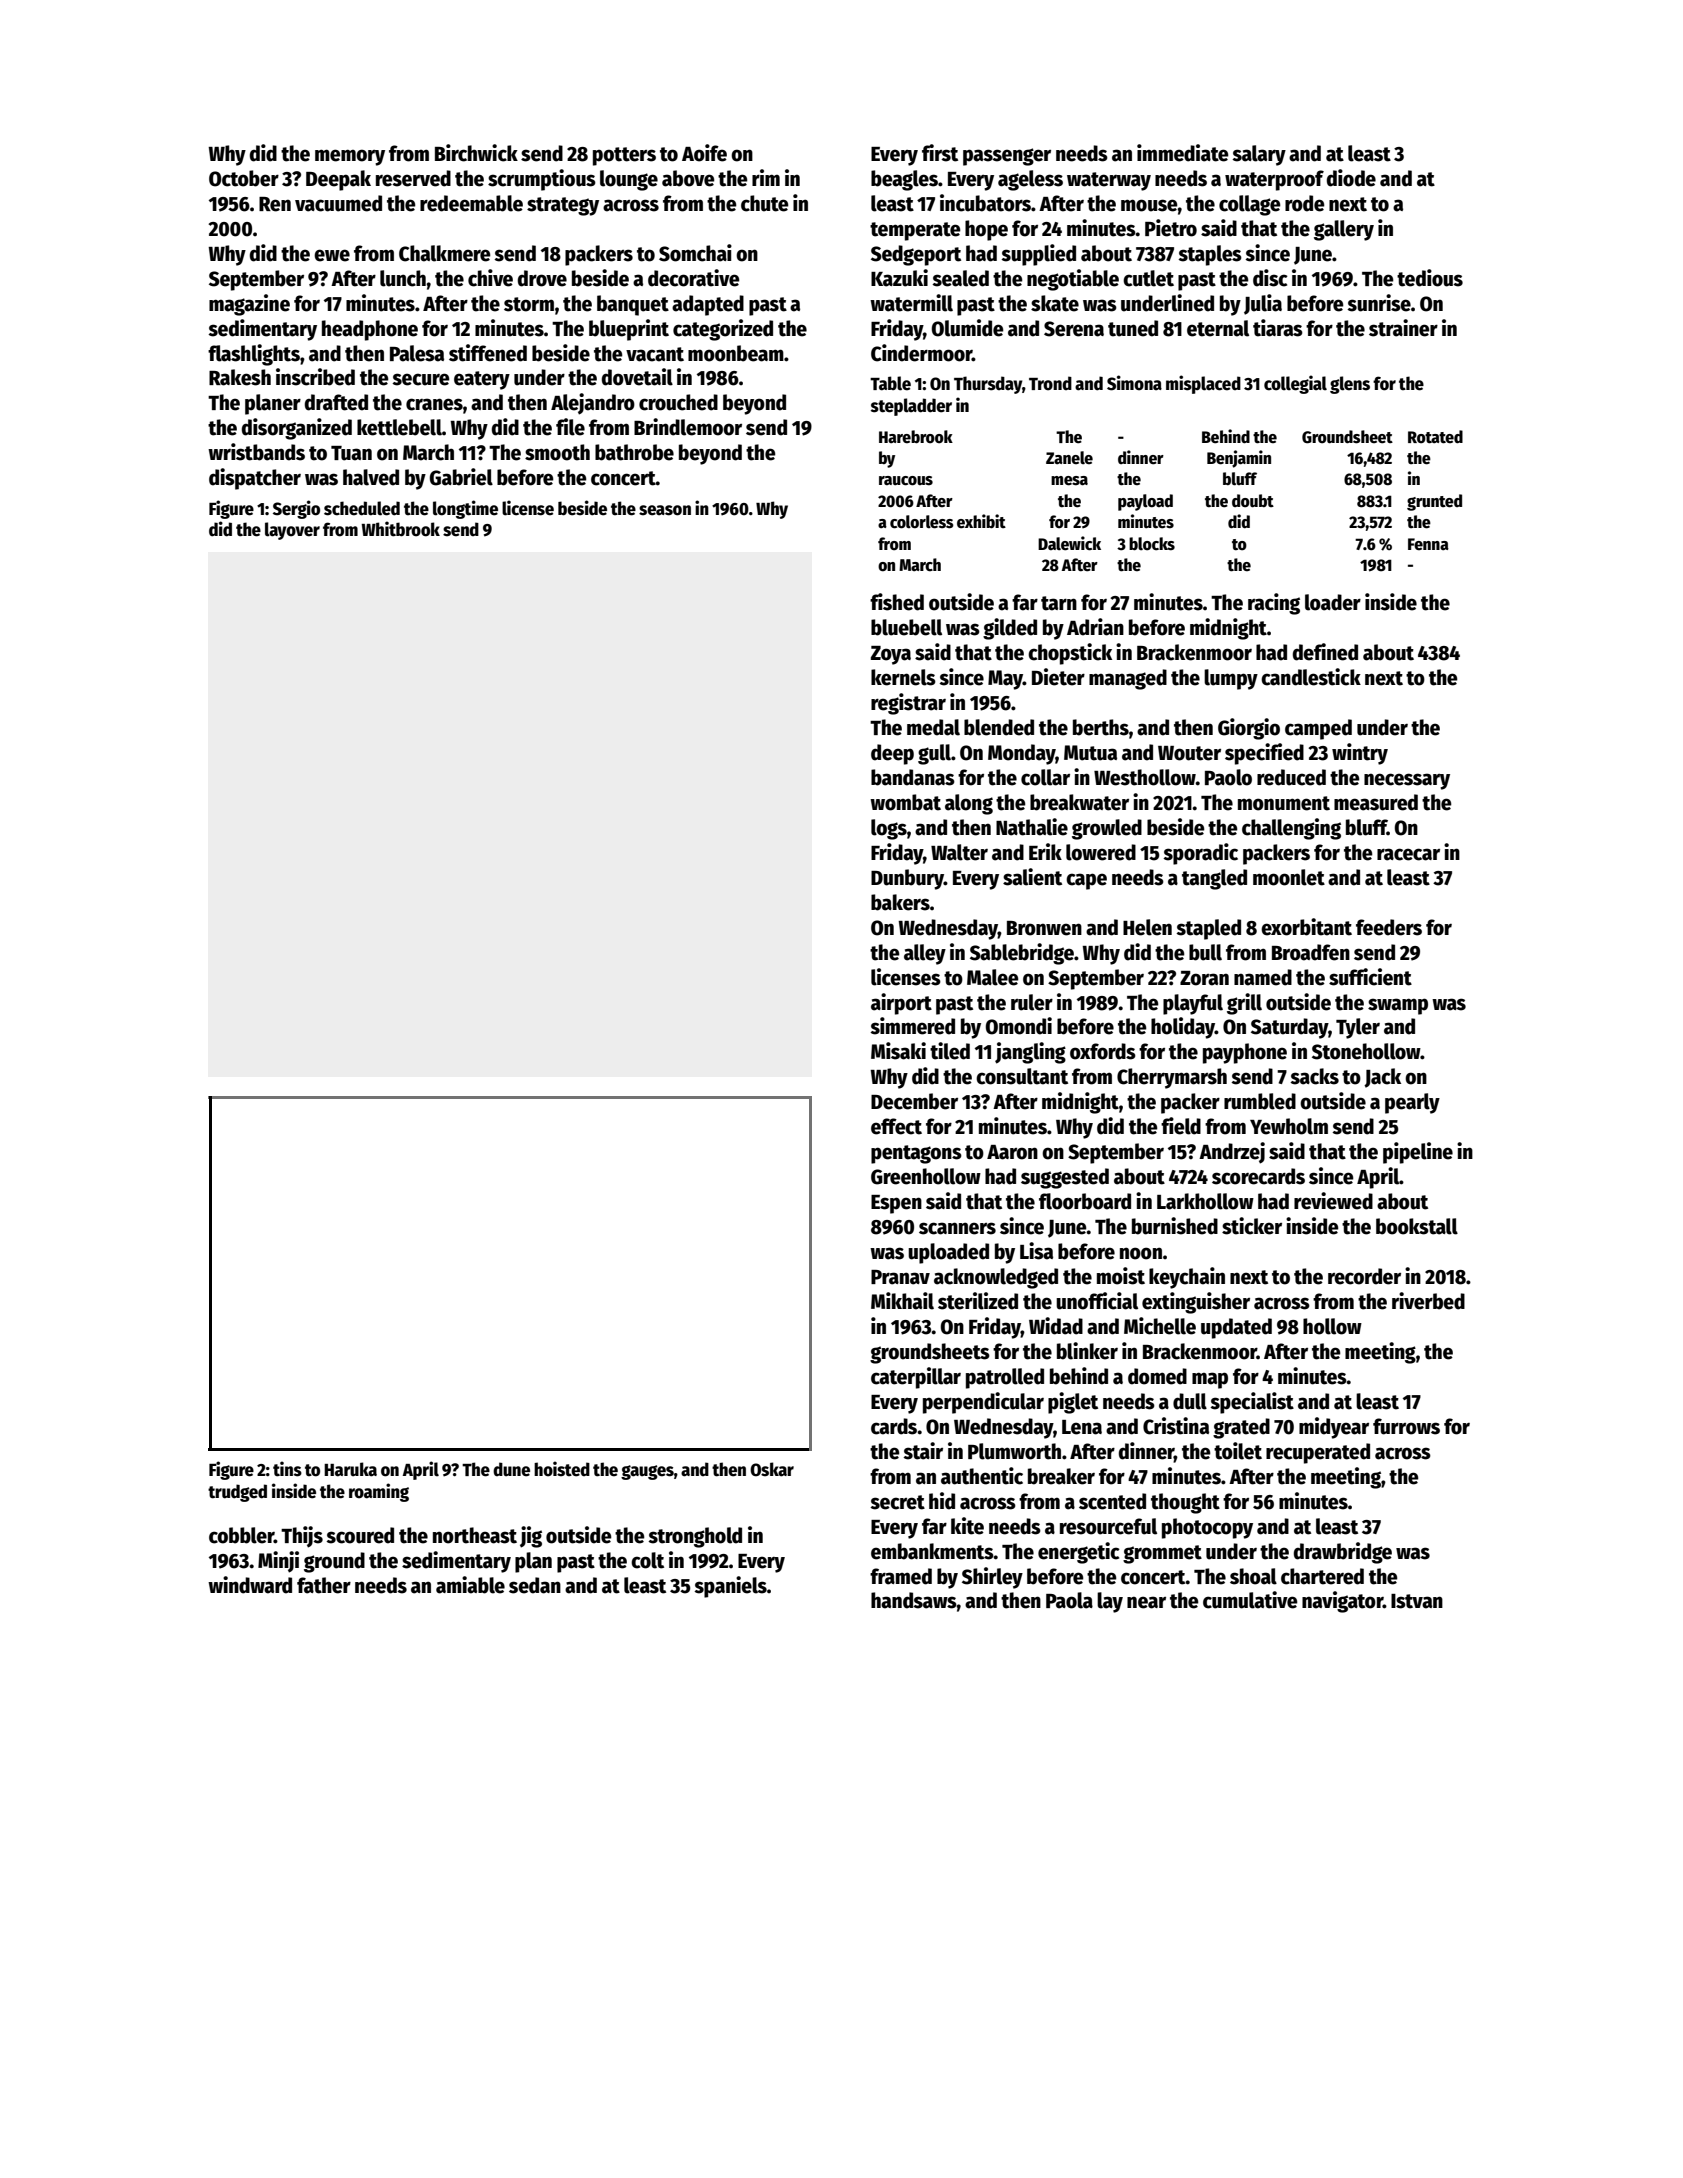 This screenshot has width=1683, height=2178. What do you see at coordinates (465, 509) in the screenshot?
I see `longtime` at bounding box center [465, 509].
